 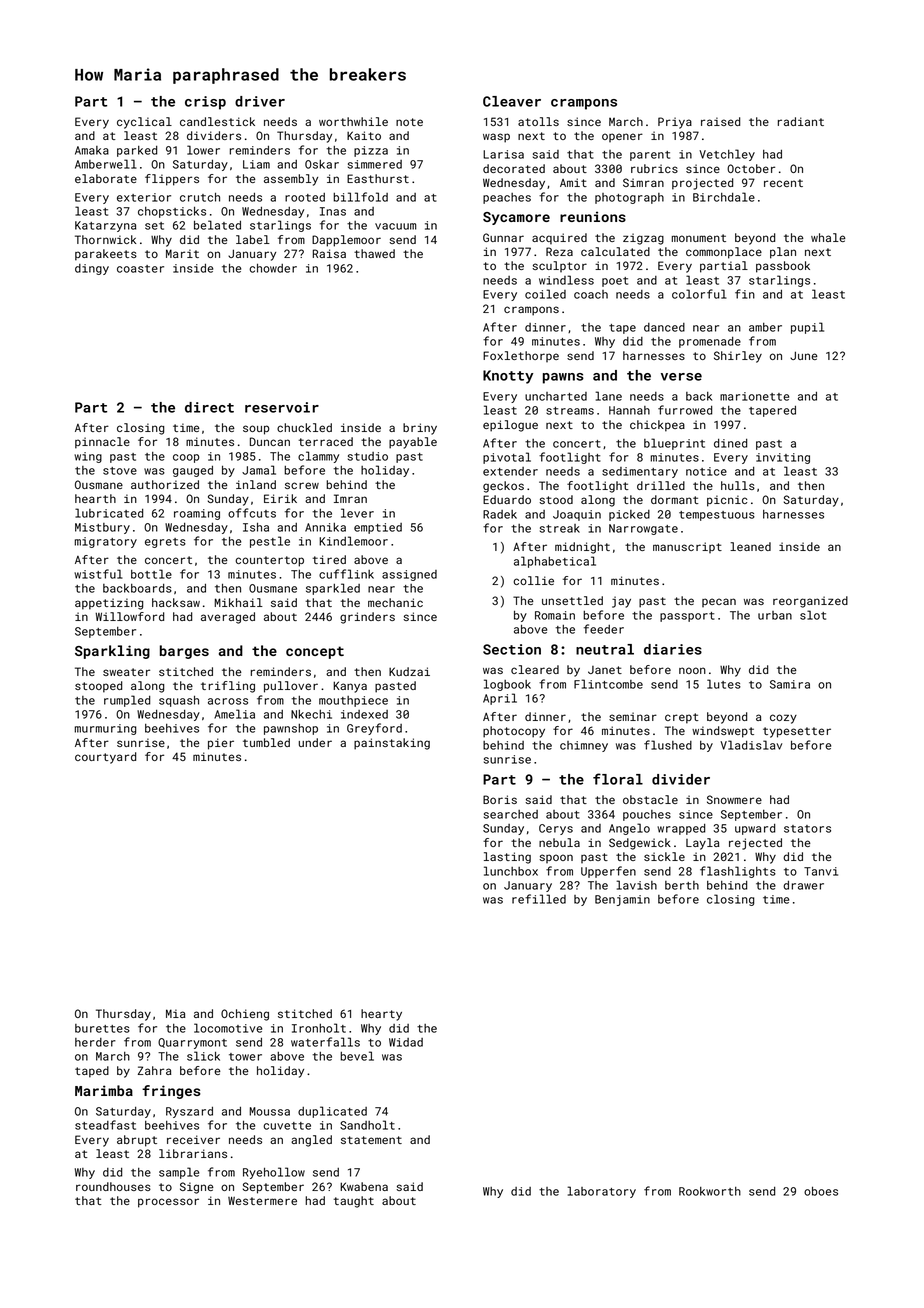 What do you see at coordinates (810, 602) in the document?
I see `reorganized` at bounding box center [810, 602].
